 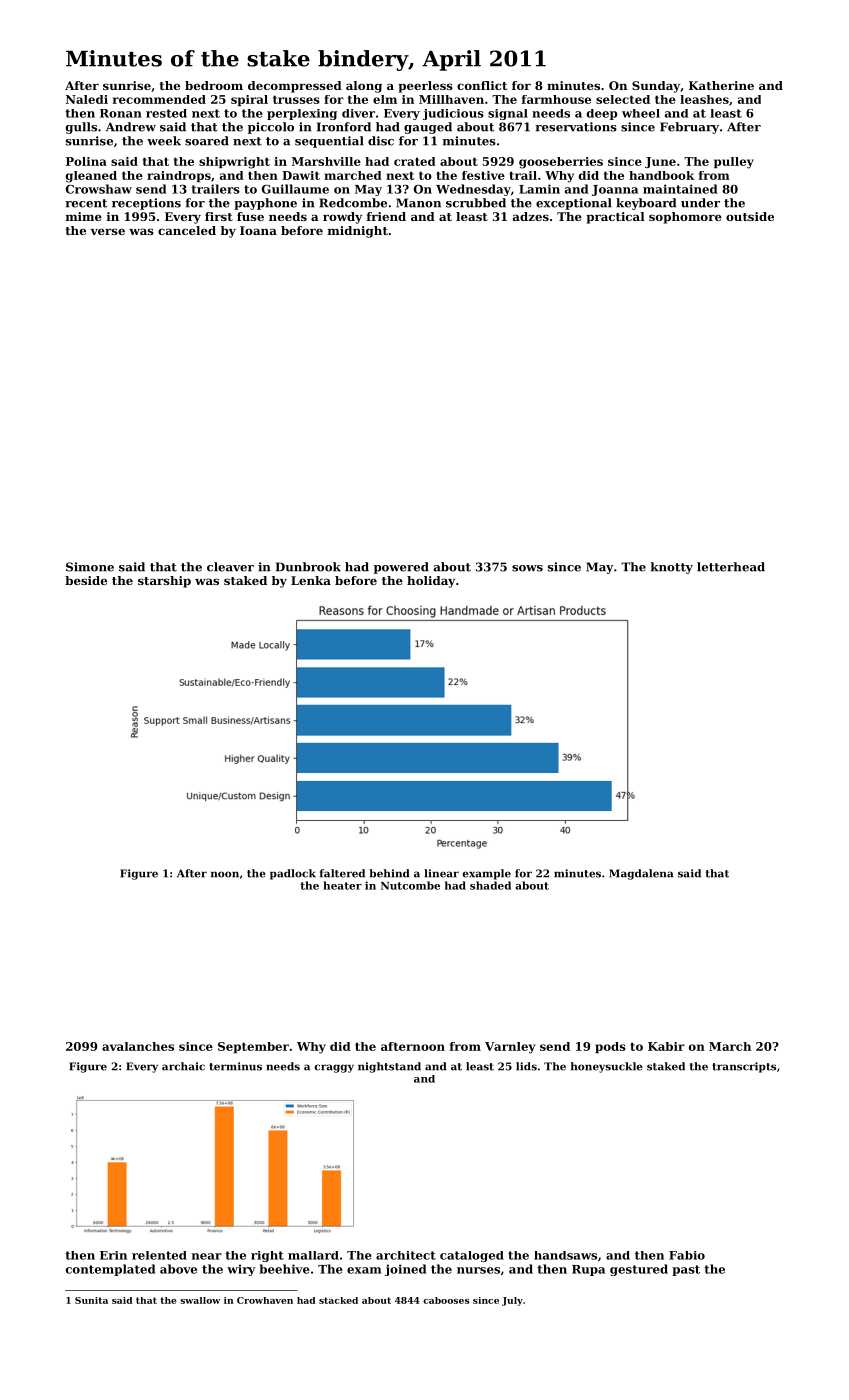 I want to click on Magdalena, so click(x=641, y=874).
